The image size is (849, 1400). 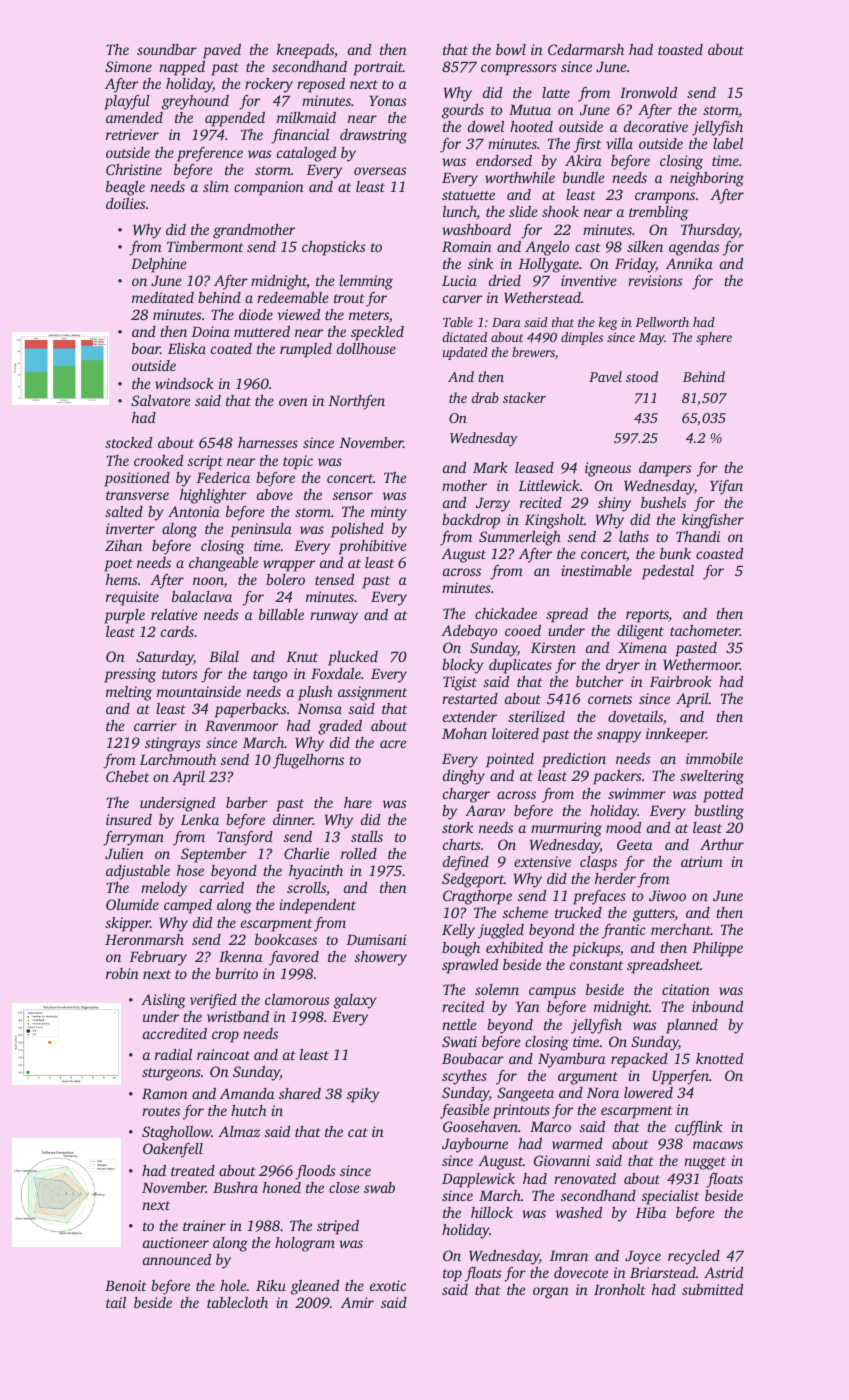 I want to click on Salvatore, so click(x=160, y=400).
